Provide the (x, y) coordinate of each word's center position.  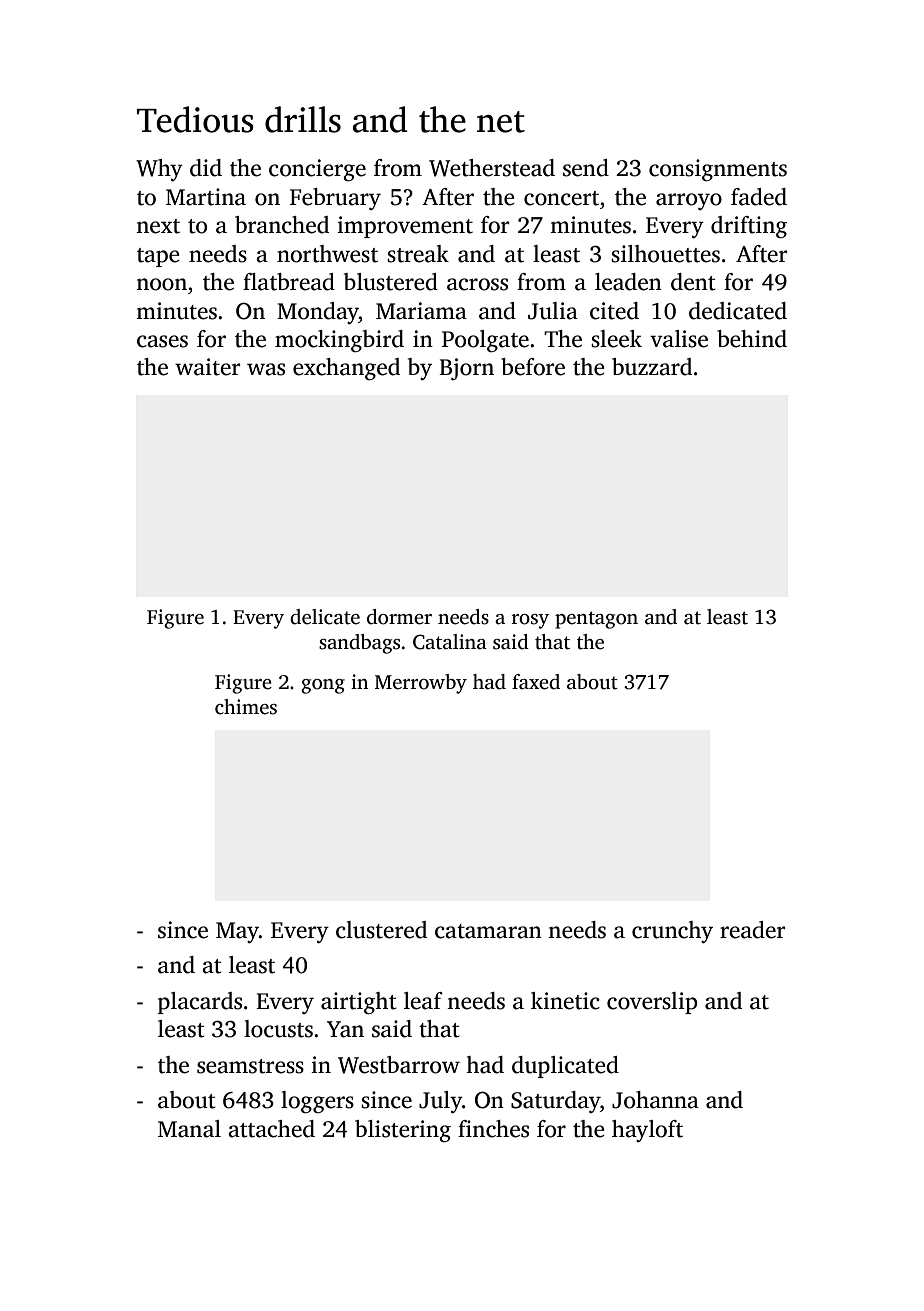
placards (200, 1003)
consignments (718, 170)
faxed (536, 682)
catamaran (488, 931)
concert (561, 198)
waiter (207, 367)
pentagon (596, 620)
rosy (530, 621)
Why (159, 170)
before (533, 367)
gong (323, 686)
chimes (246, 707)
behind (752, 339)
